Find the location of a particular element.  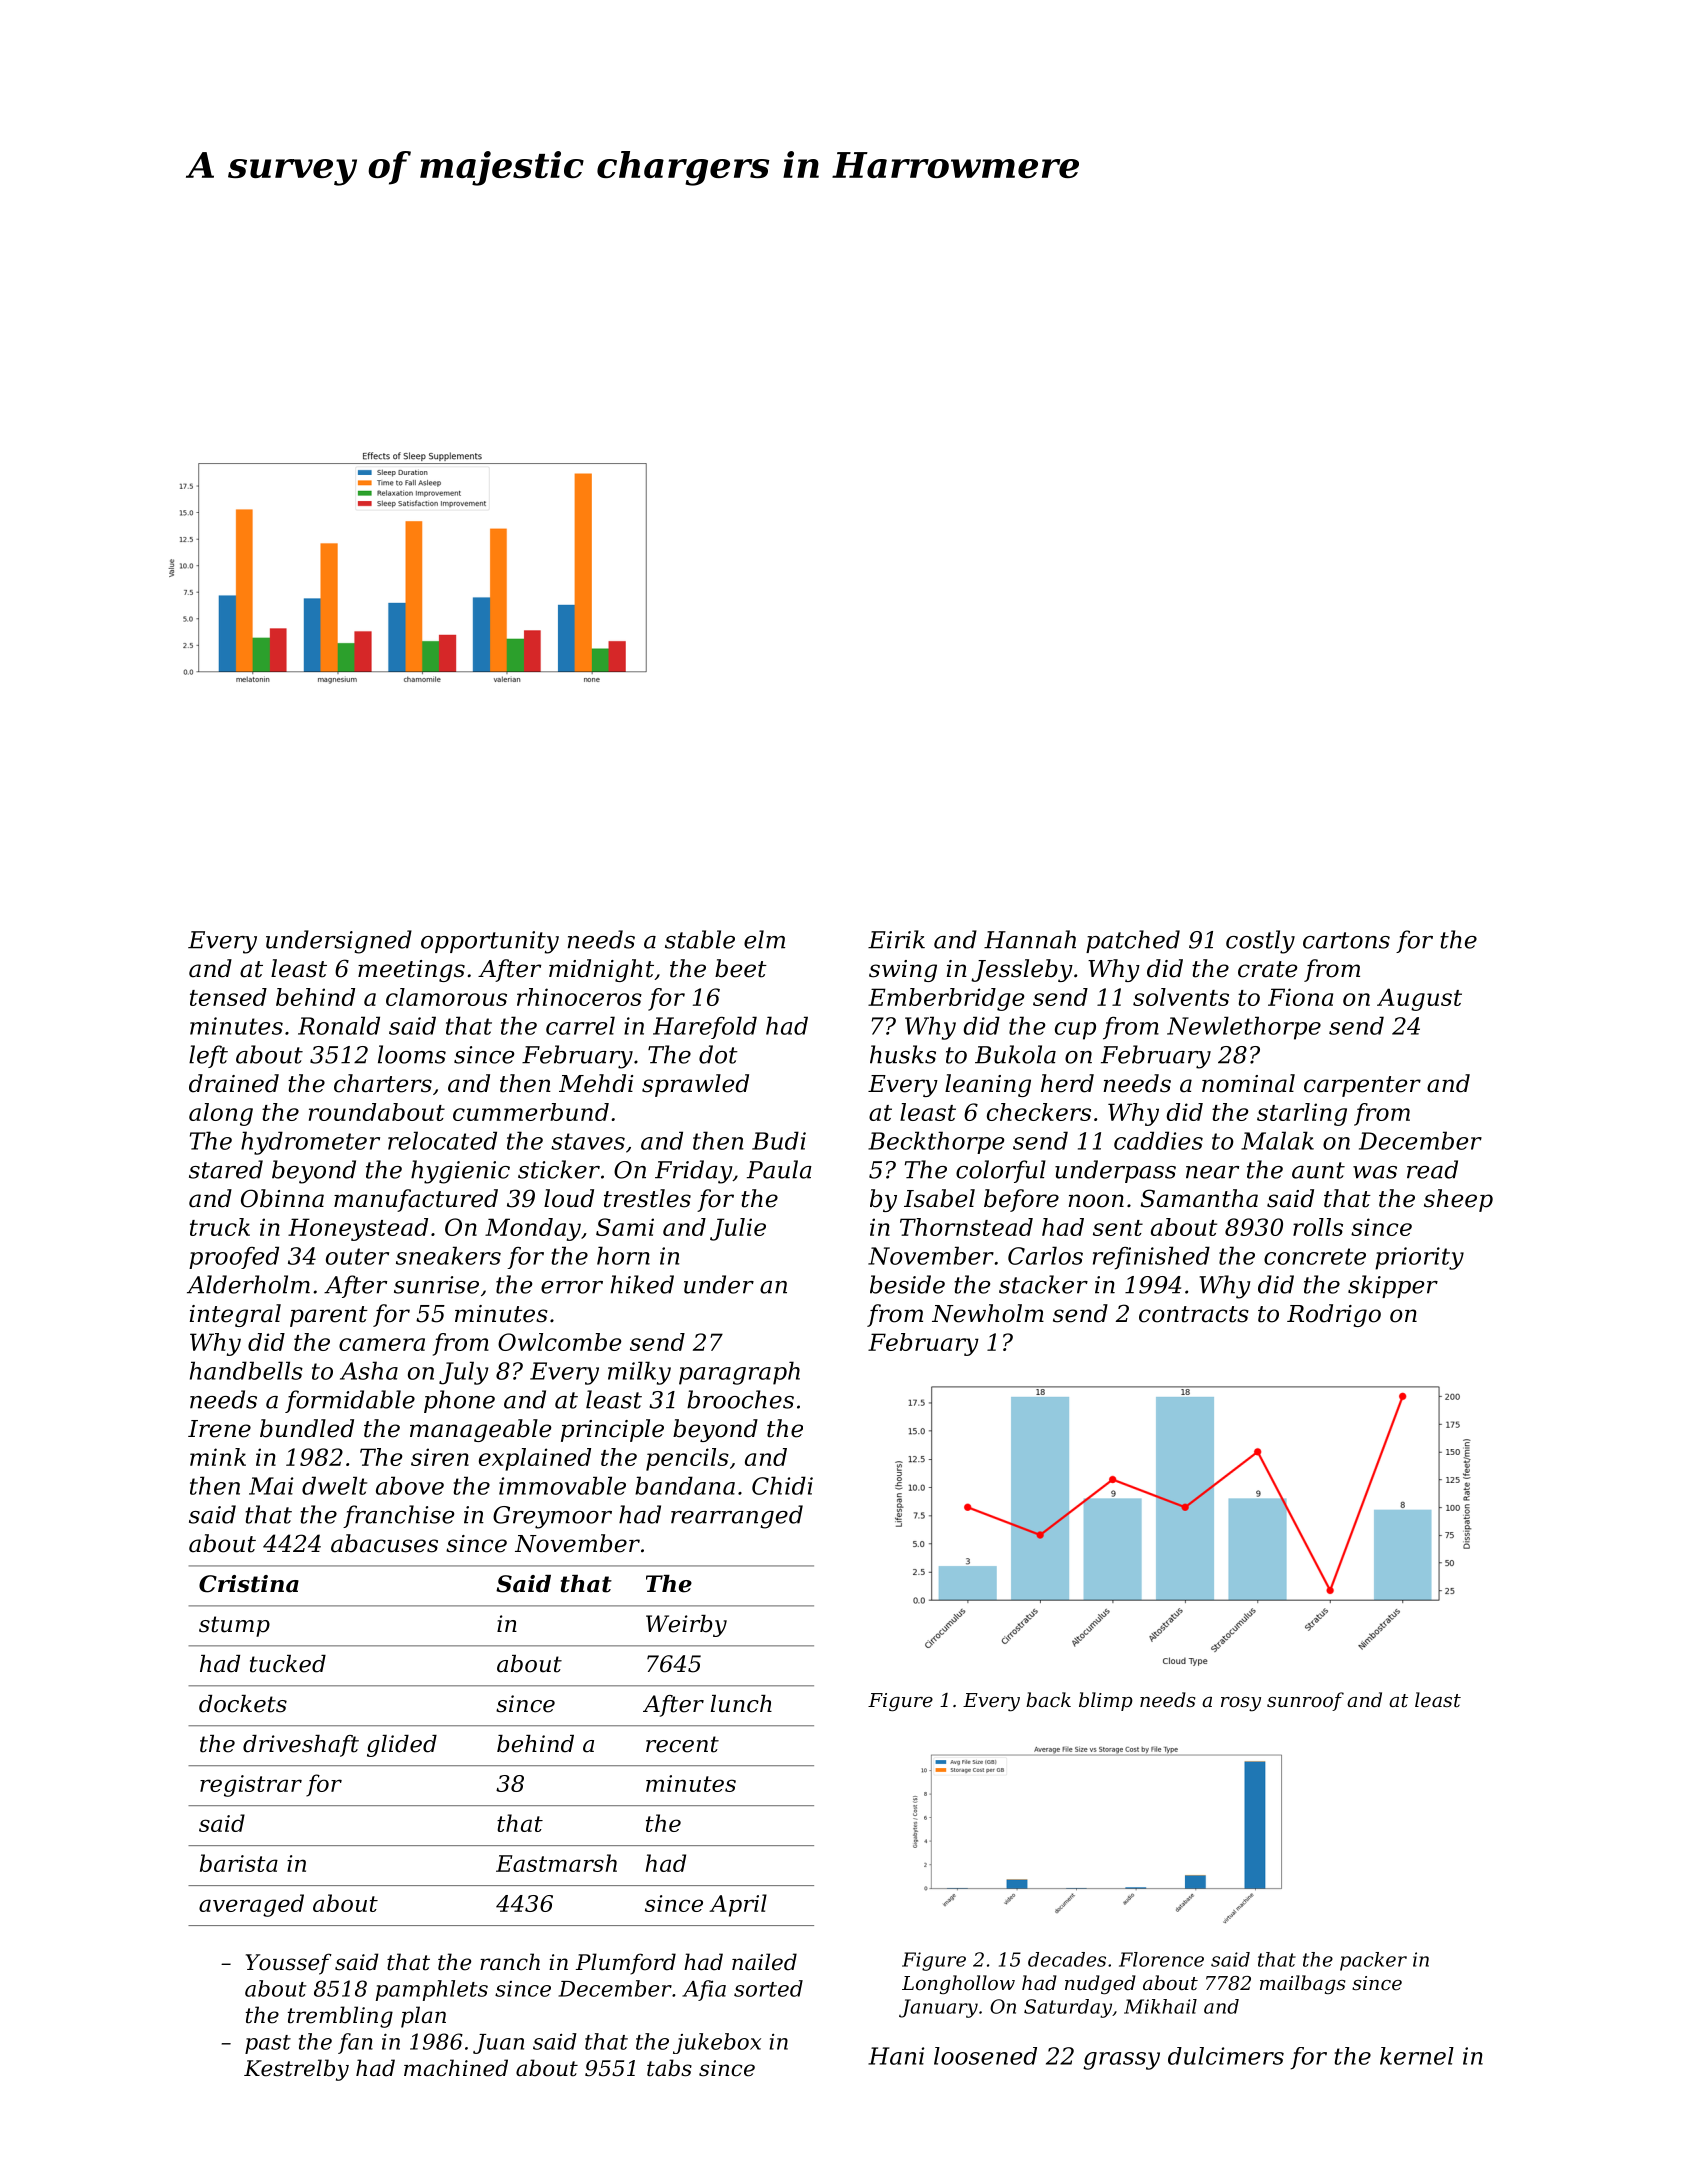

Eirik is located at coordinates (896, 939).
